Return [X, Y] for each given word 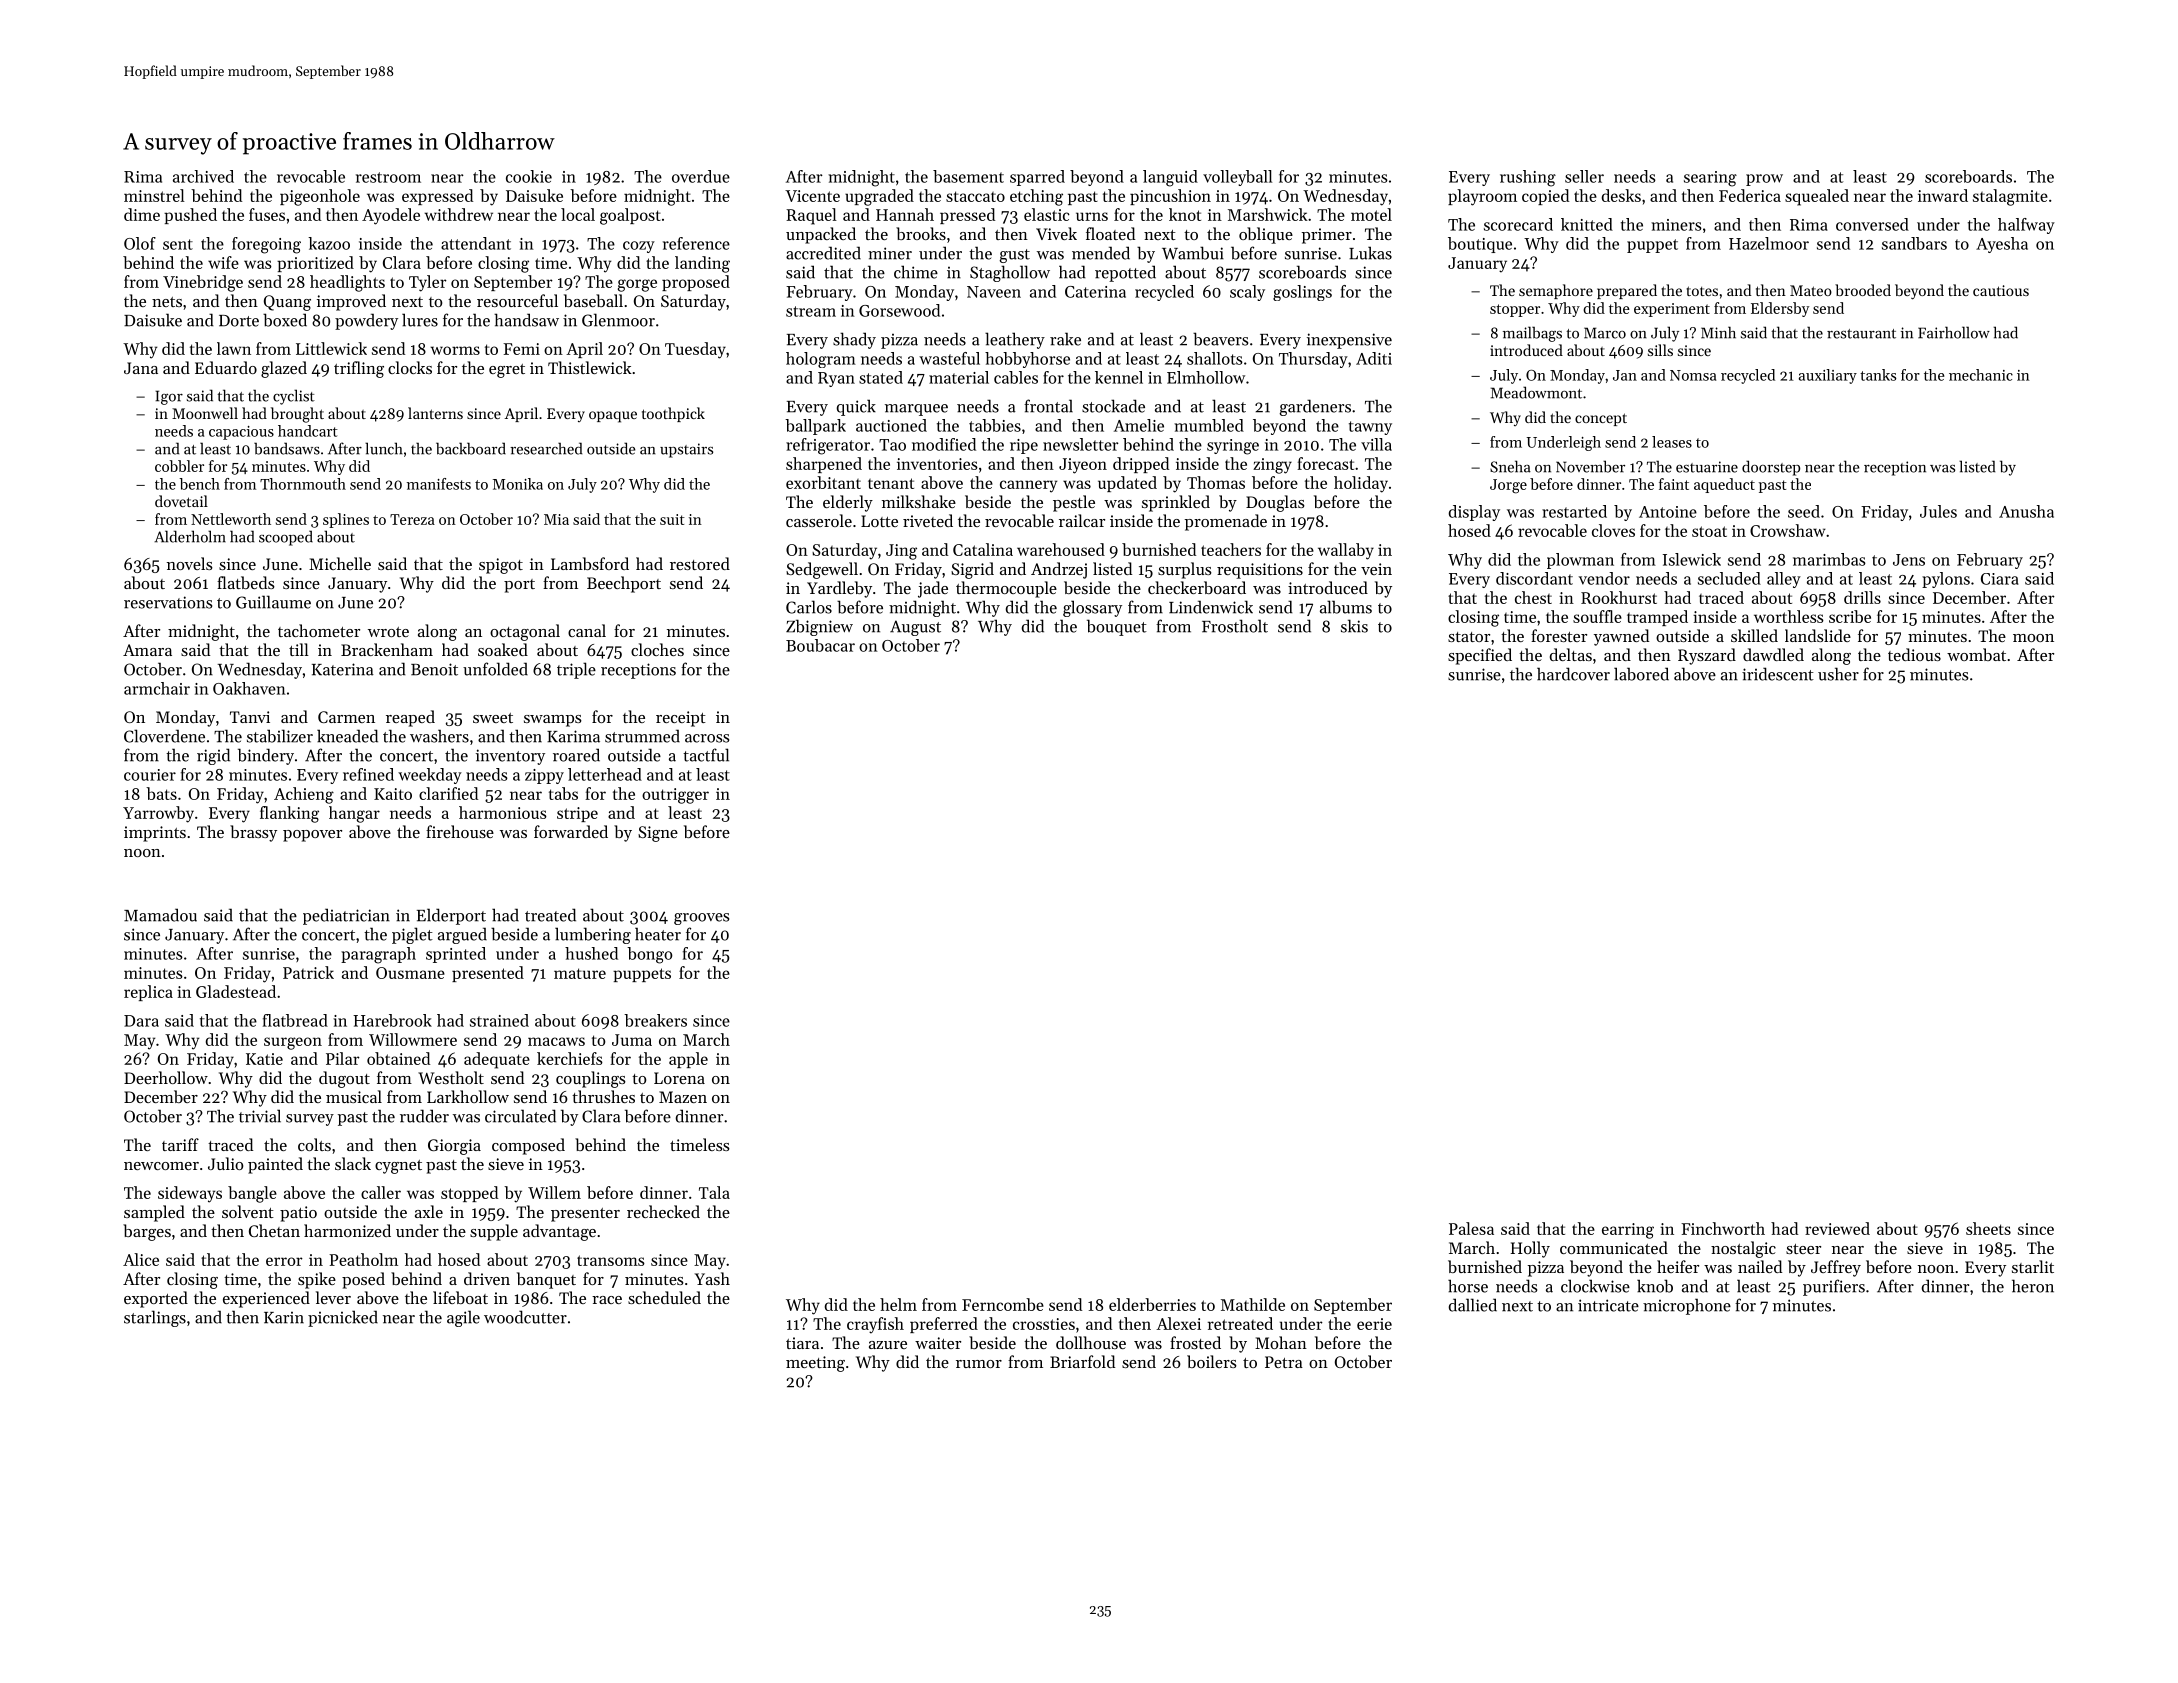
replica [148, 993]
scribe [1850, 616]
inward [1943, 195]
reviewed [1837, 1228]
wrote [388, 632]
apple [688, 1060]
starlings [155, 1318]
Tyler [428, 283]
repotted [1125, 273]
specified [1480, 656]
